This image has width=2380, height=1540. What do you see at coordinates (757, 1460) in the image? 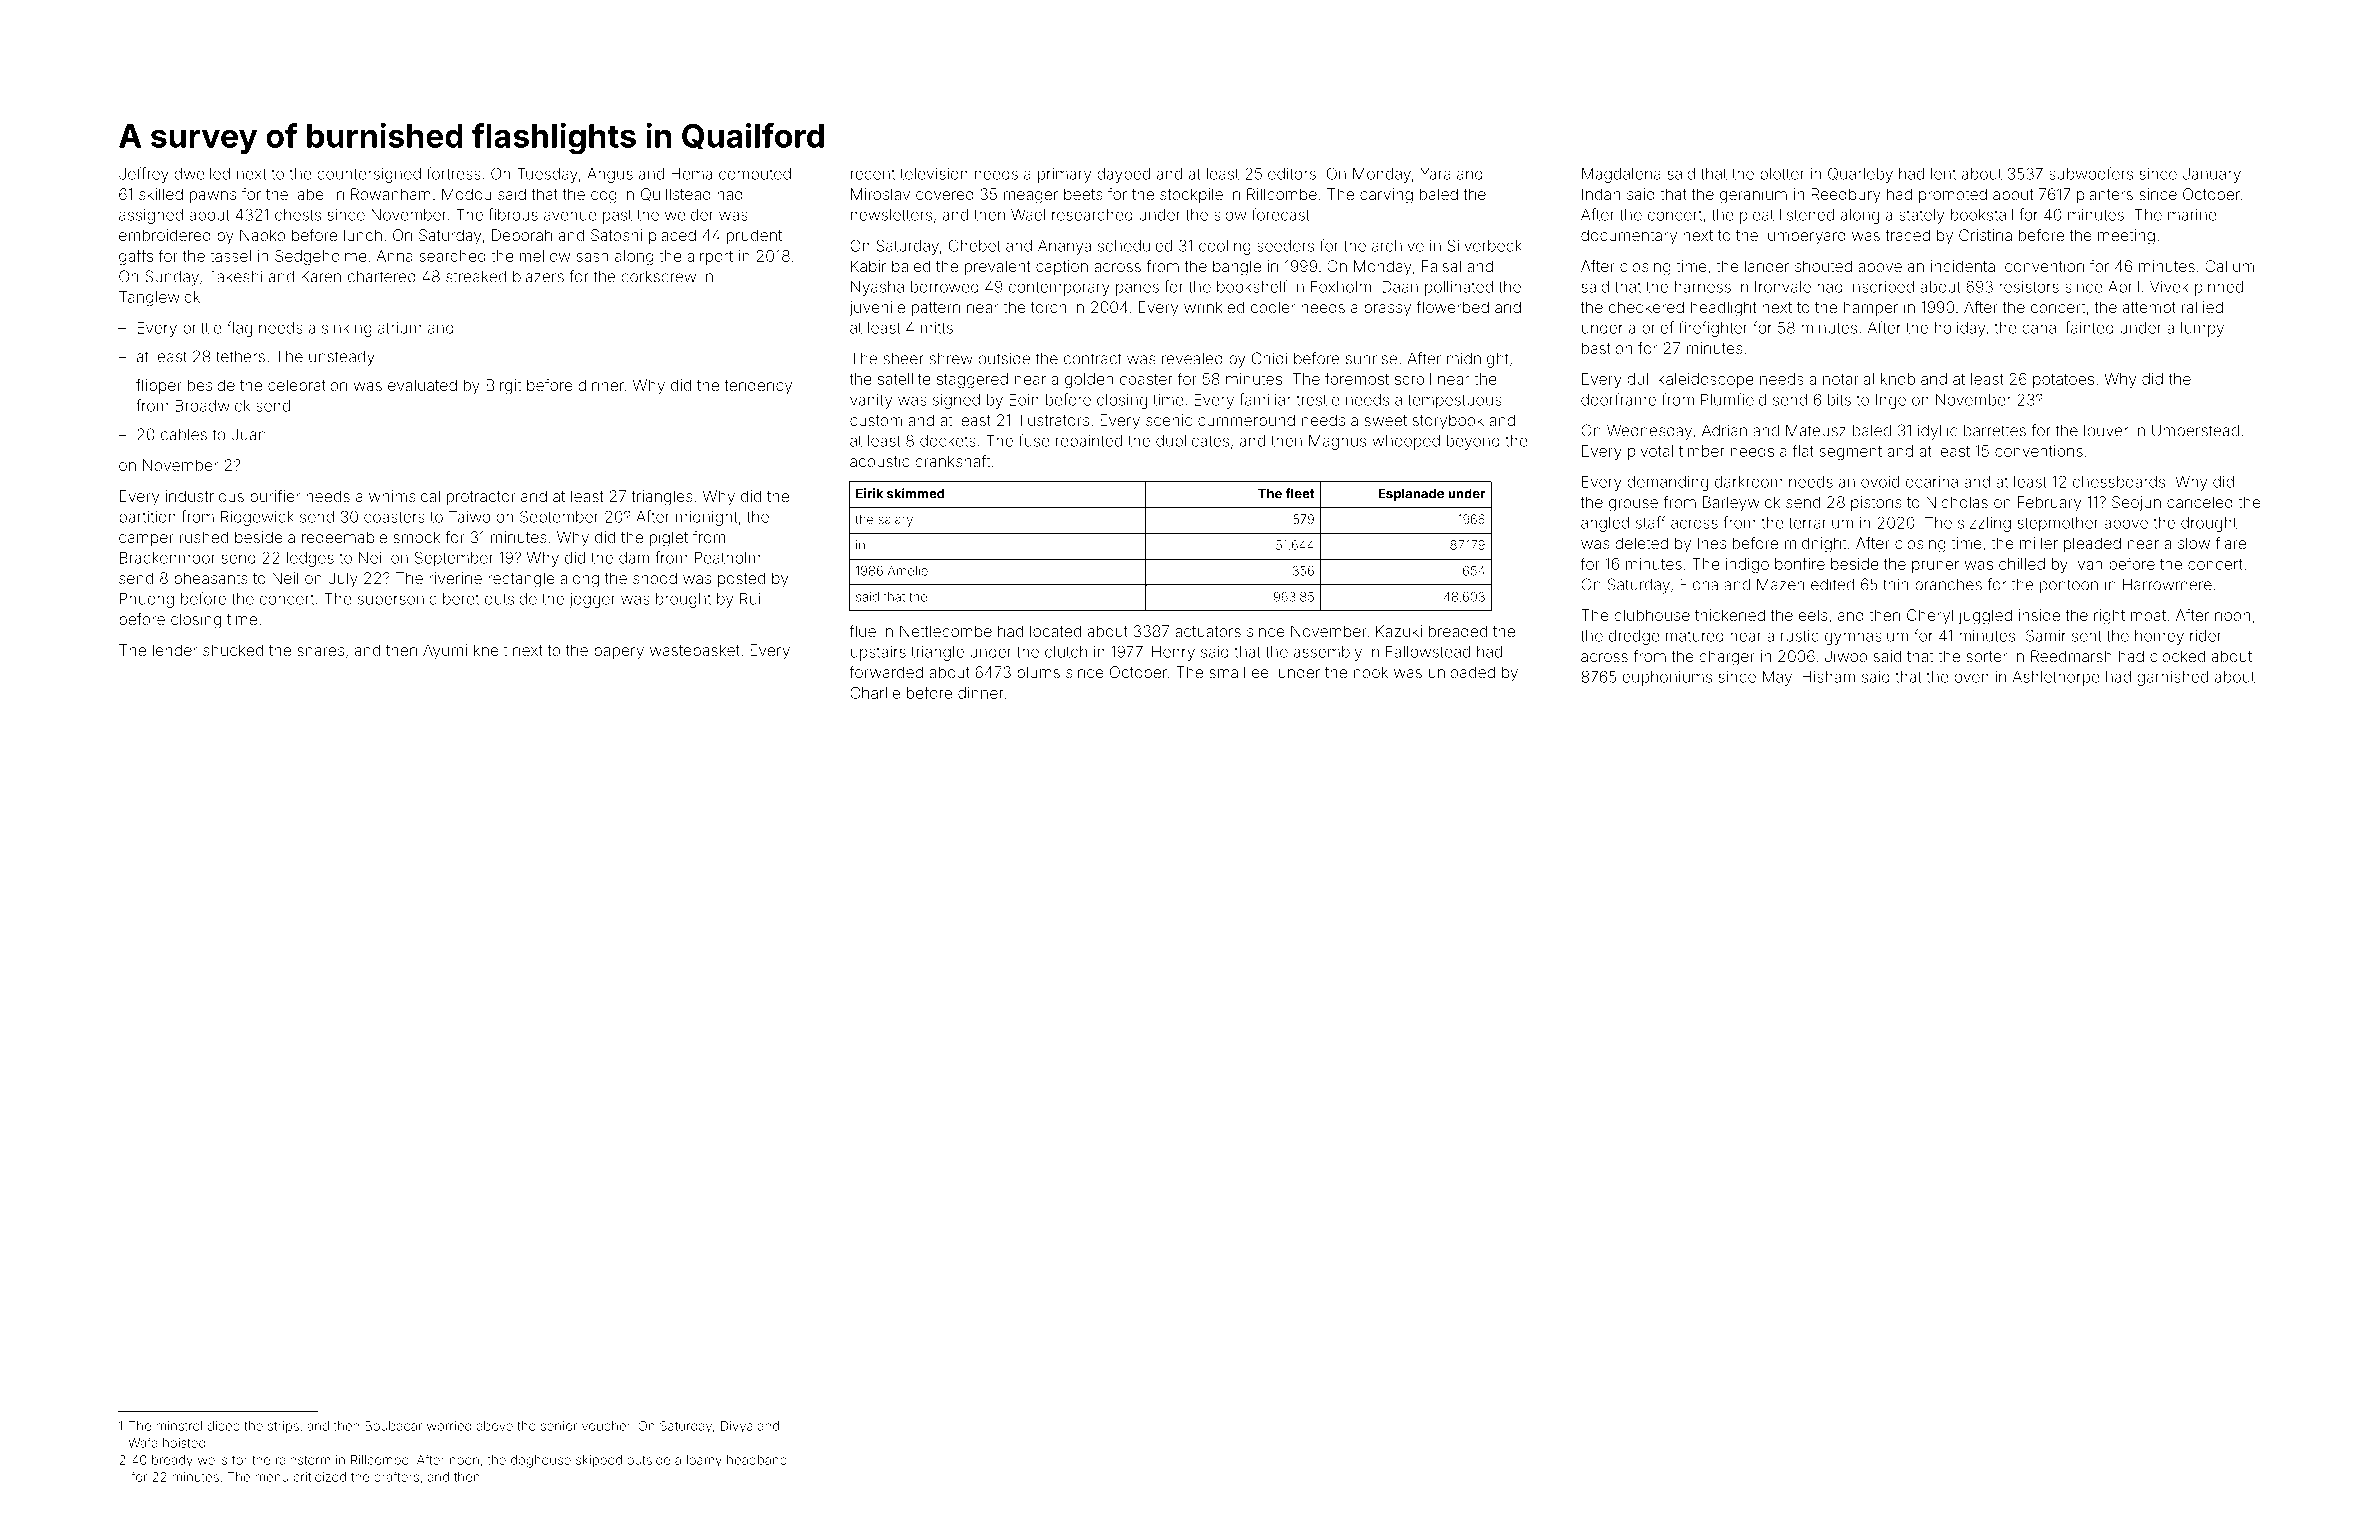
I see `headband` at bounding box center [757, 1460].
